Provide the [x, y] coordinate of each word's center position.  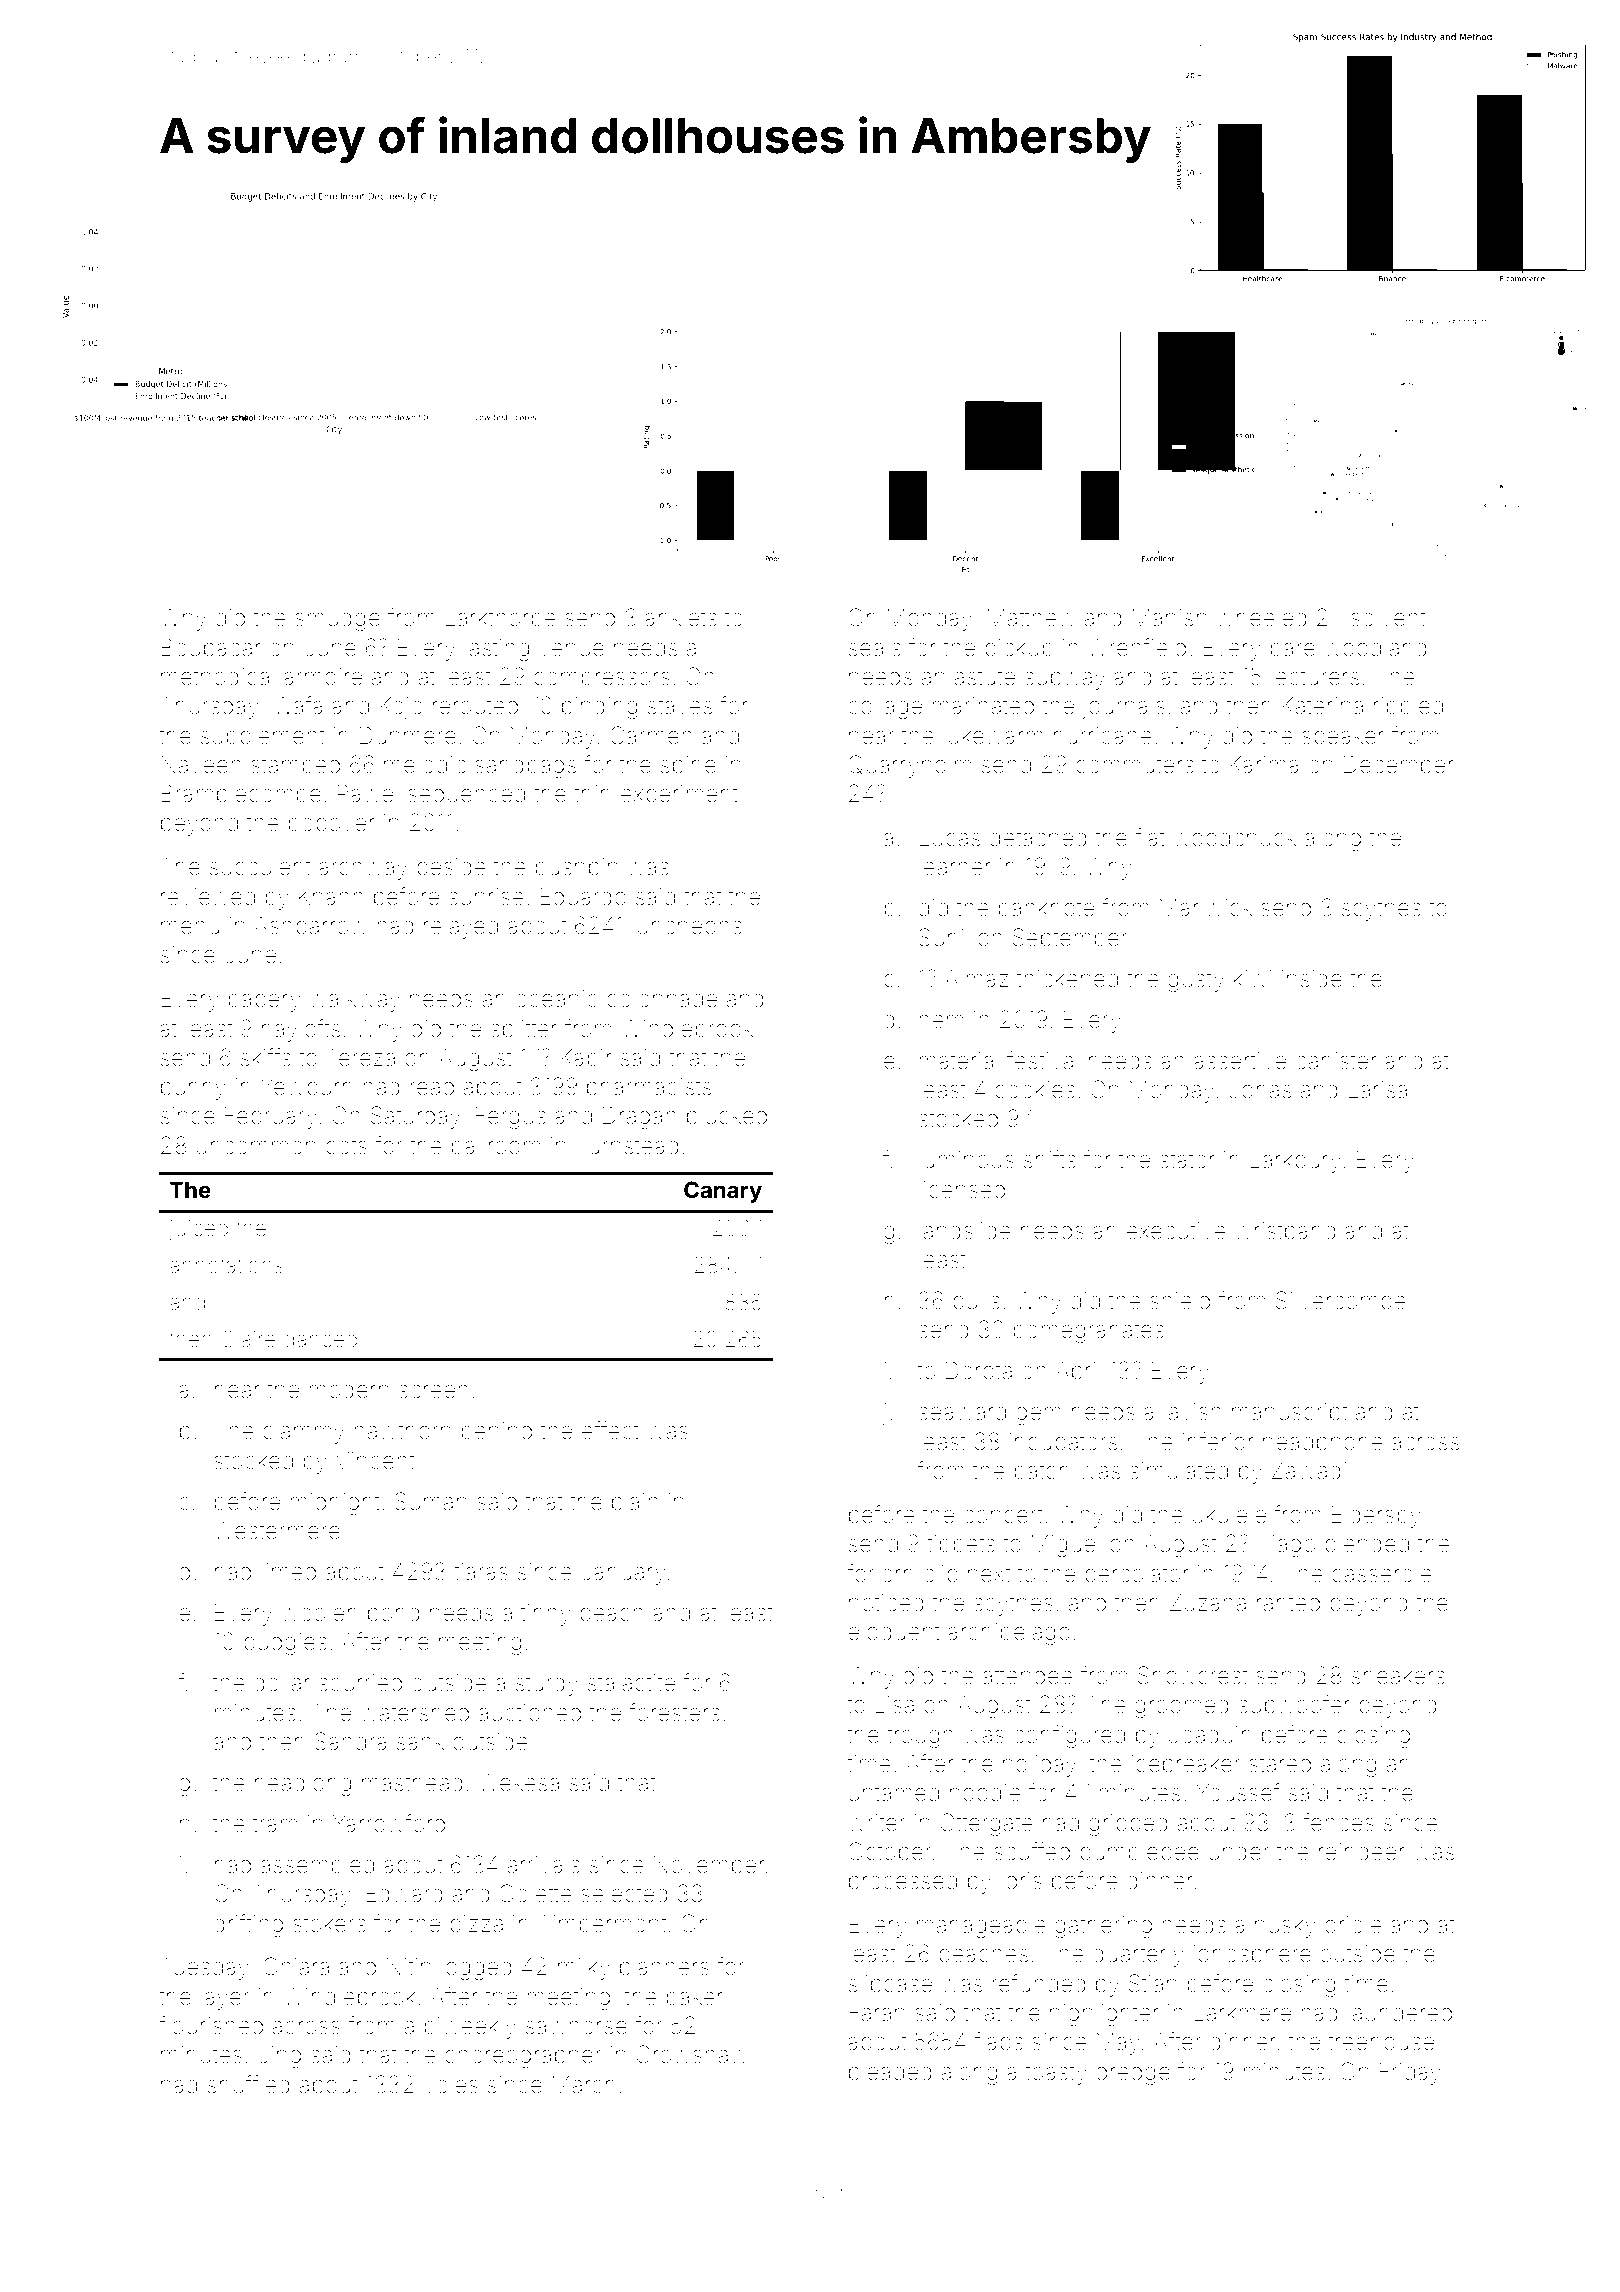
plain [635, 1504]
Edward [404, 1893]
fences [1338, 1822]
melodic [425, 765]
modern [349, 1390]
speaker [1343, 738]
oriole [1353, 1925]
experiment [679, 796]
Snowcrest [1192, 1675]
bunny [193, 1089]
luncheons [687, 926]
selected [624, 1894]
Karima [1264, 765]
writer [876, 1823]
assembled [317, 1865]
